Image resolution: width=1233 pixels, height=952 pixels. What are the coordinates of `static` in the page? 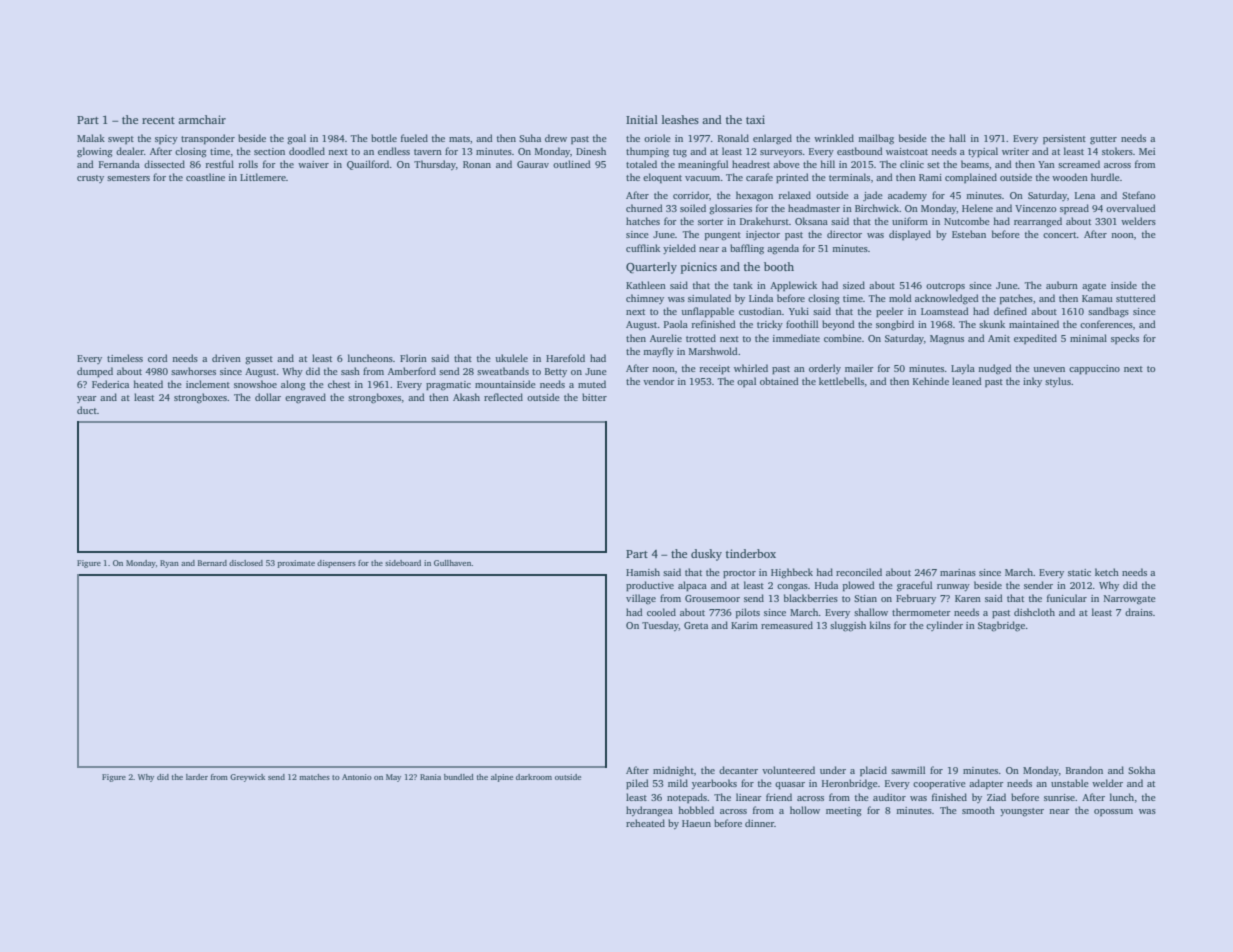 It's located at (1079, 572).
